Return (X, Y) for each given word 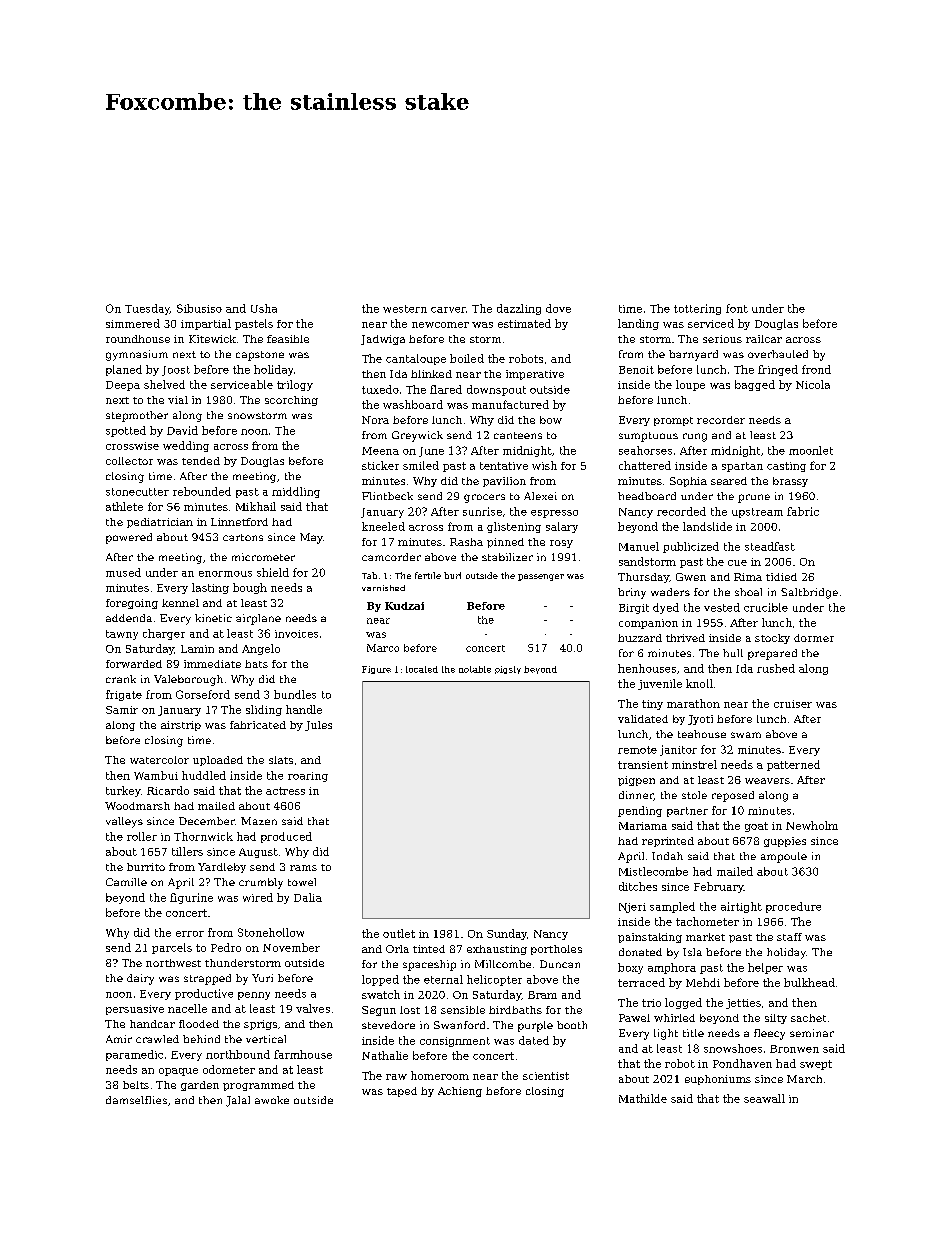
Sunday (507, 934)
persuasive (135, 1010)
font (737, 308)
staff (789, 937)
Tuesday (147, 309)
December (207, 821)
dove (558, 308)
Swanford (459, 1025)
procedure (793, 907)
